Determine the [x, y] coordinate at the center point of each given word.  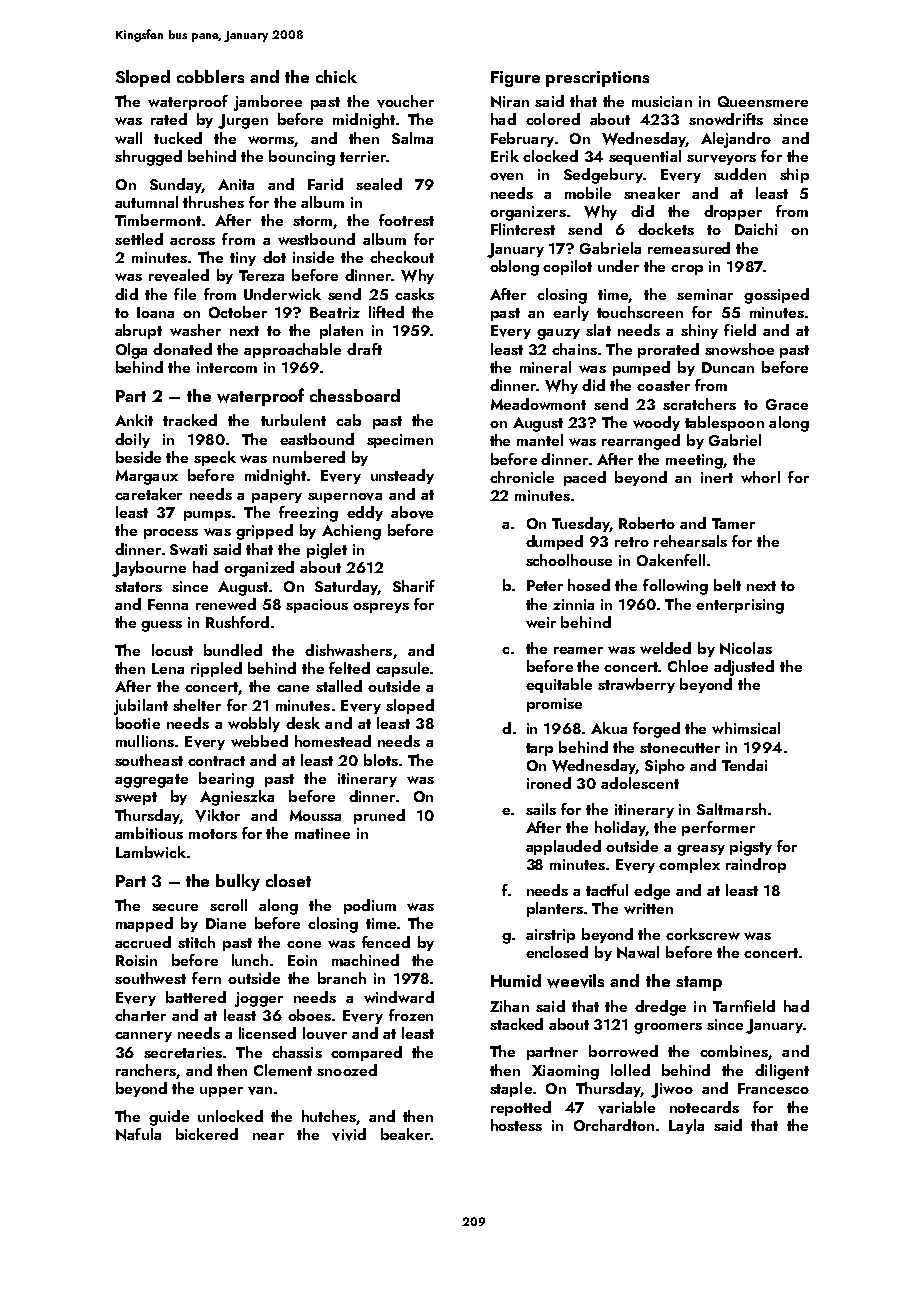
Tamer [733, 523]
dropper [733, 212]
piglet [327, 551]
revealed [179, 275]
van [260, 1091]
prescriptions [597, 79]
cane [293, 688]
